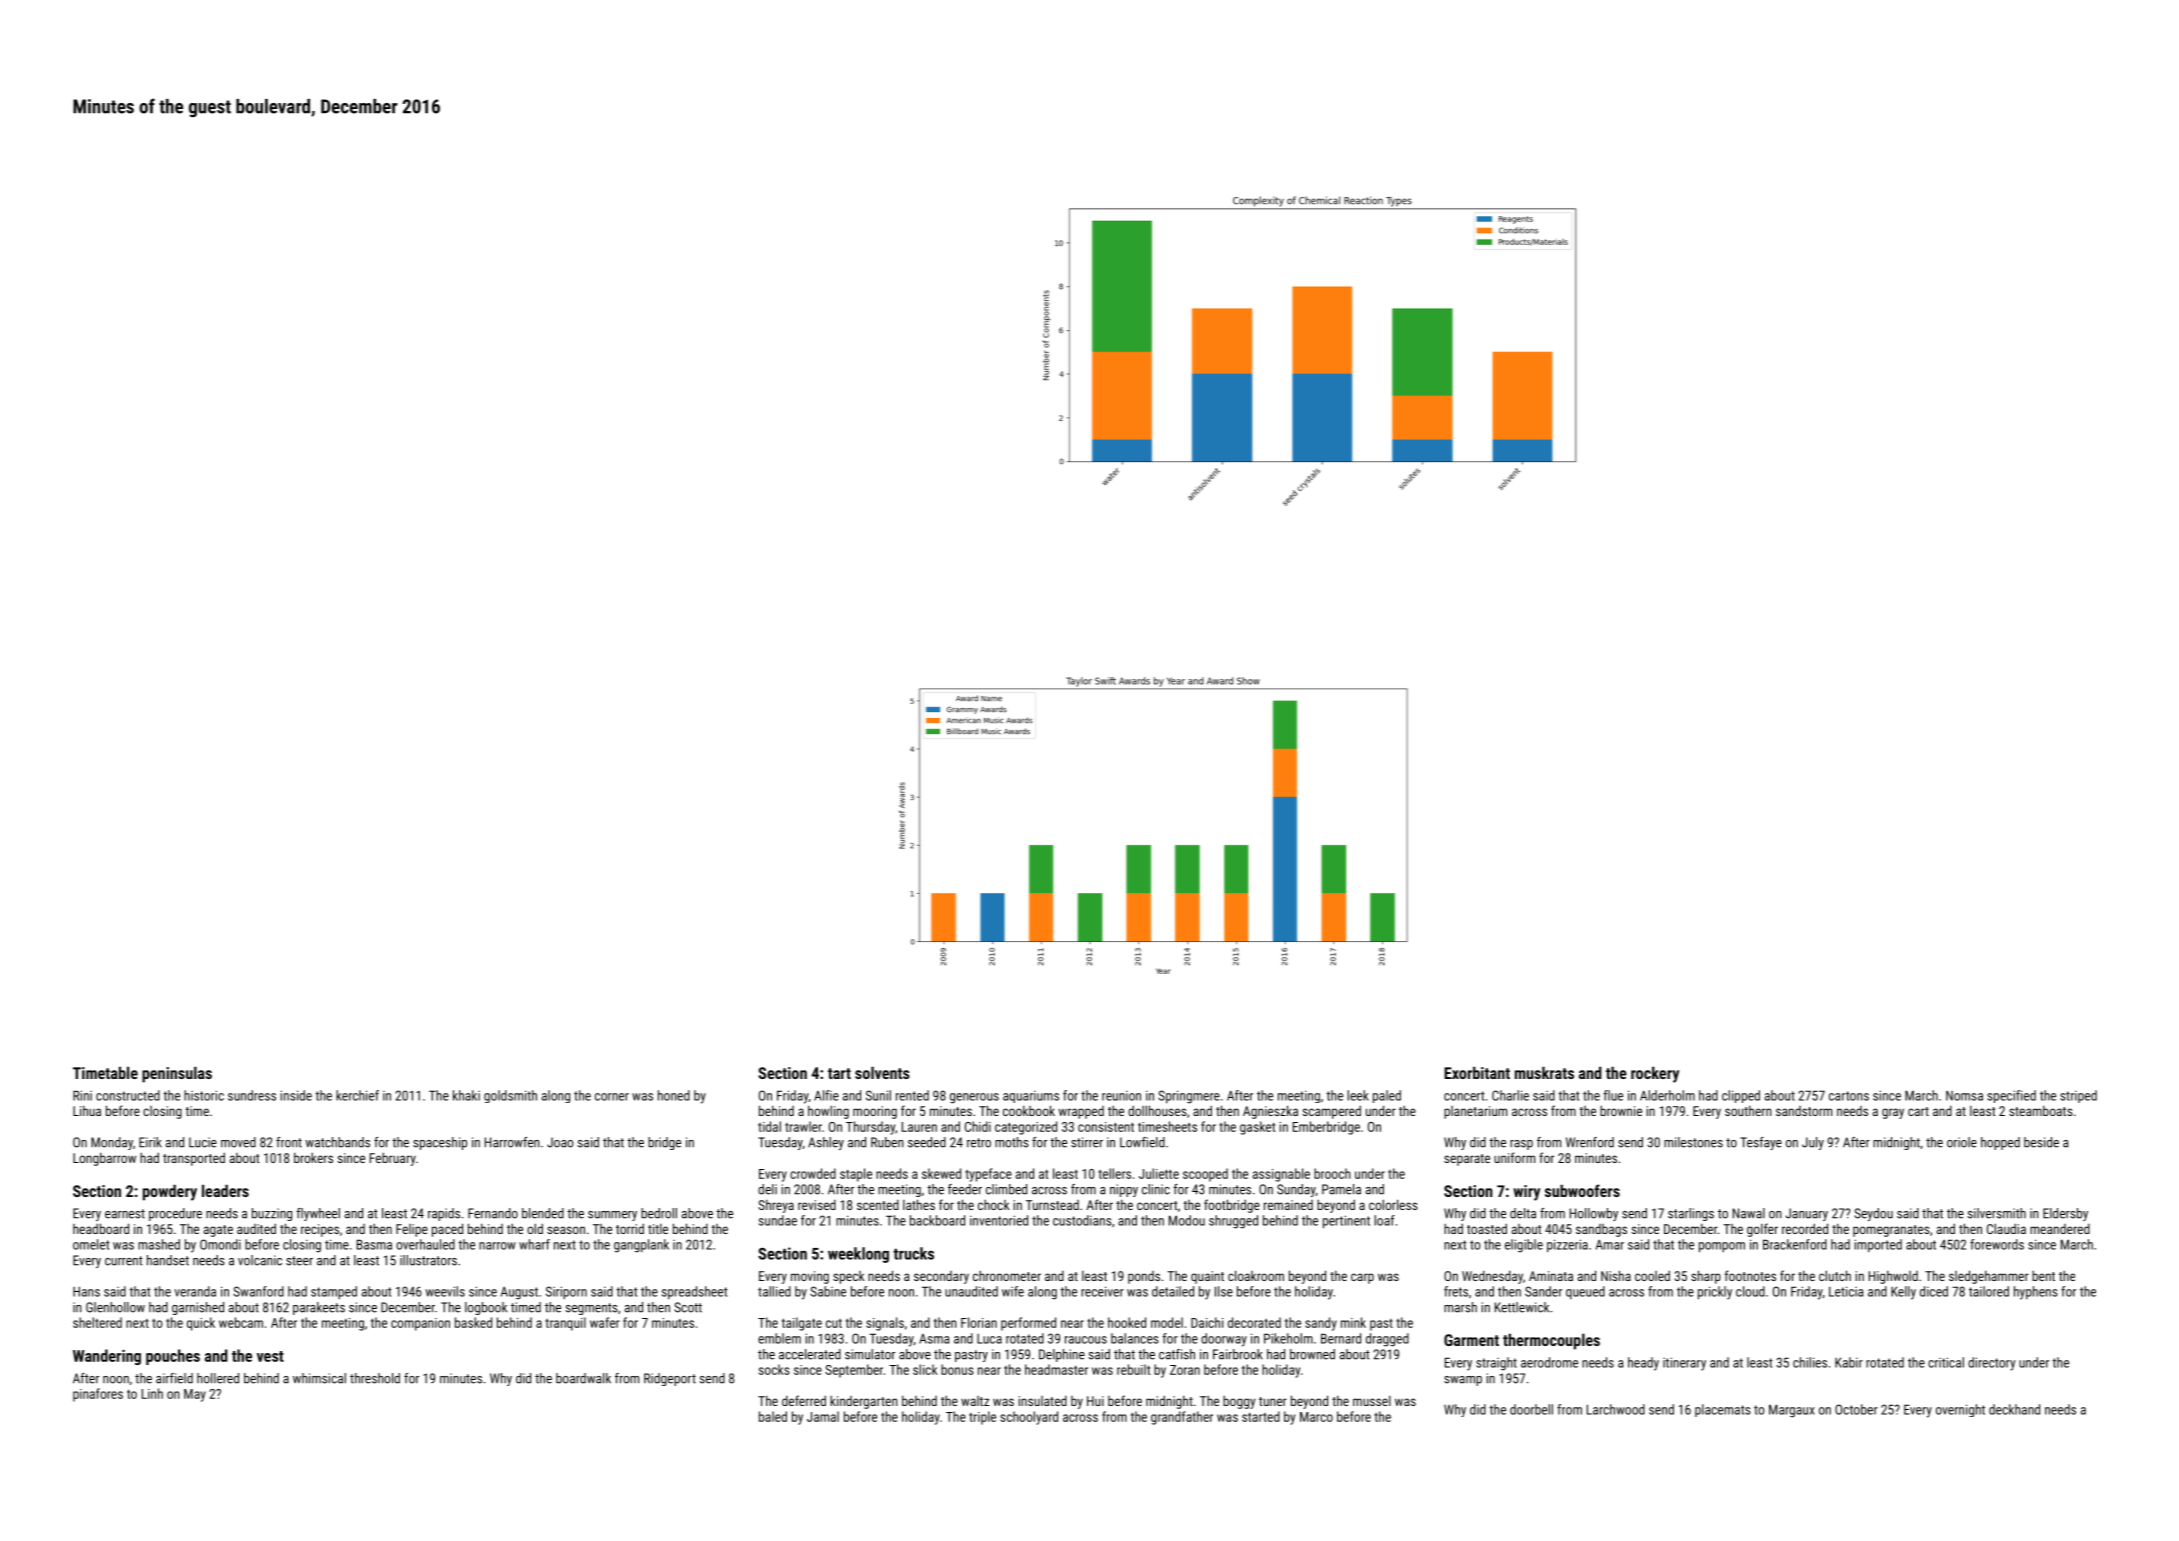 The image size is (2179, 1541). What do you see at coordinates (773, 1416) in the page?
I see `baled` at bounding box center [773, 1416].
